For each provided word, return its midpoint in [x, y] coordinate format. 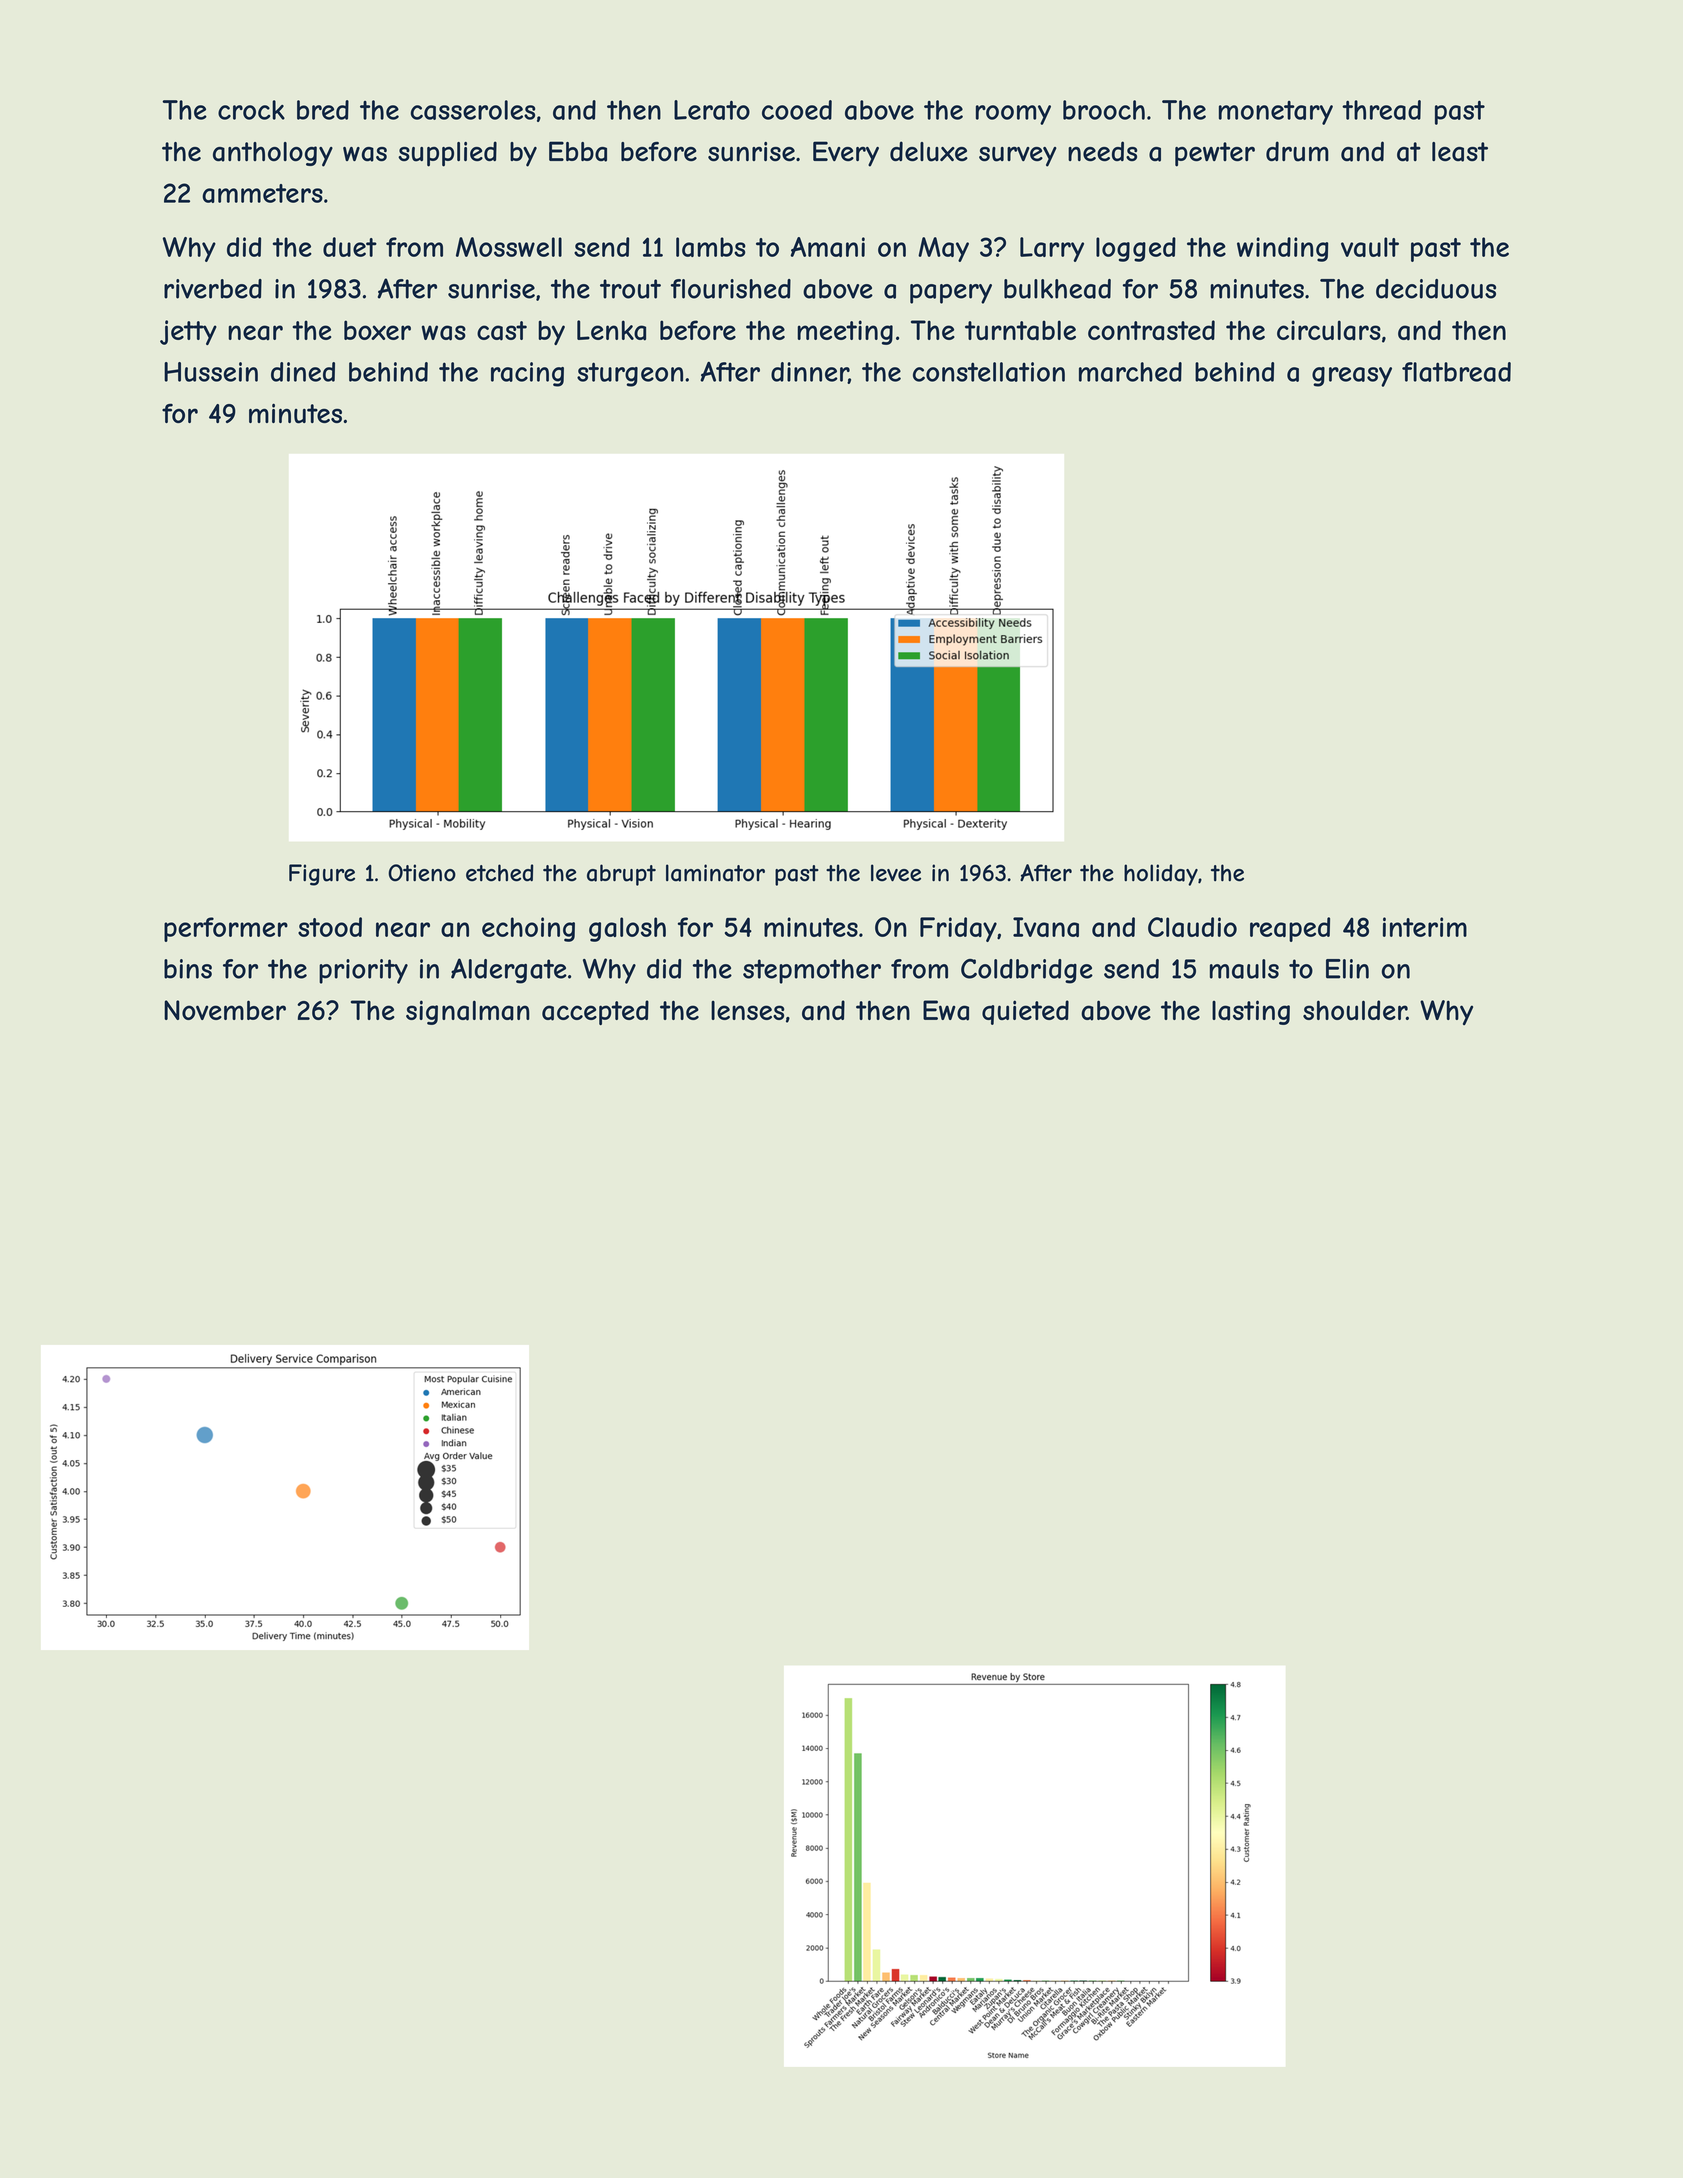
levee [896, 873]
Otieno [422, 873]
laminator [715, 873]
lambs [711, 247]
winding [1282, 249]
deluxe [929, 151]
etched [499, 873]
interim [1425, 927]
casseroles [473, 110]
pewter [1215, 154]
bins [188, 969]
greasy [1352, 377]
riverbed [213, 289]
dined [303, 372]
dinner [810, 373]
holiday [1161, 875]
